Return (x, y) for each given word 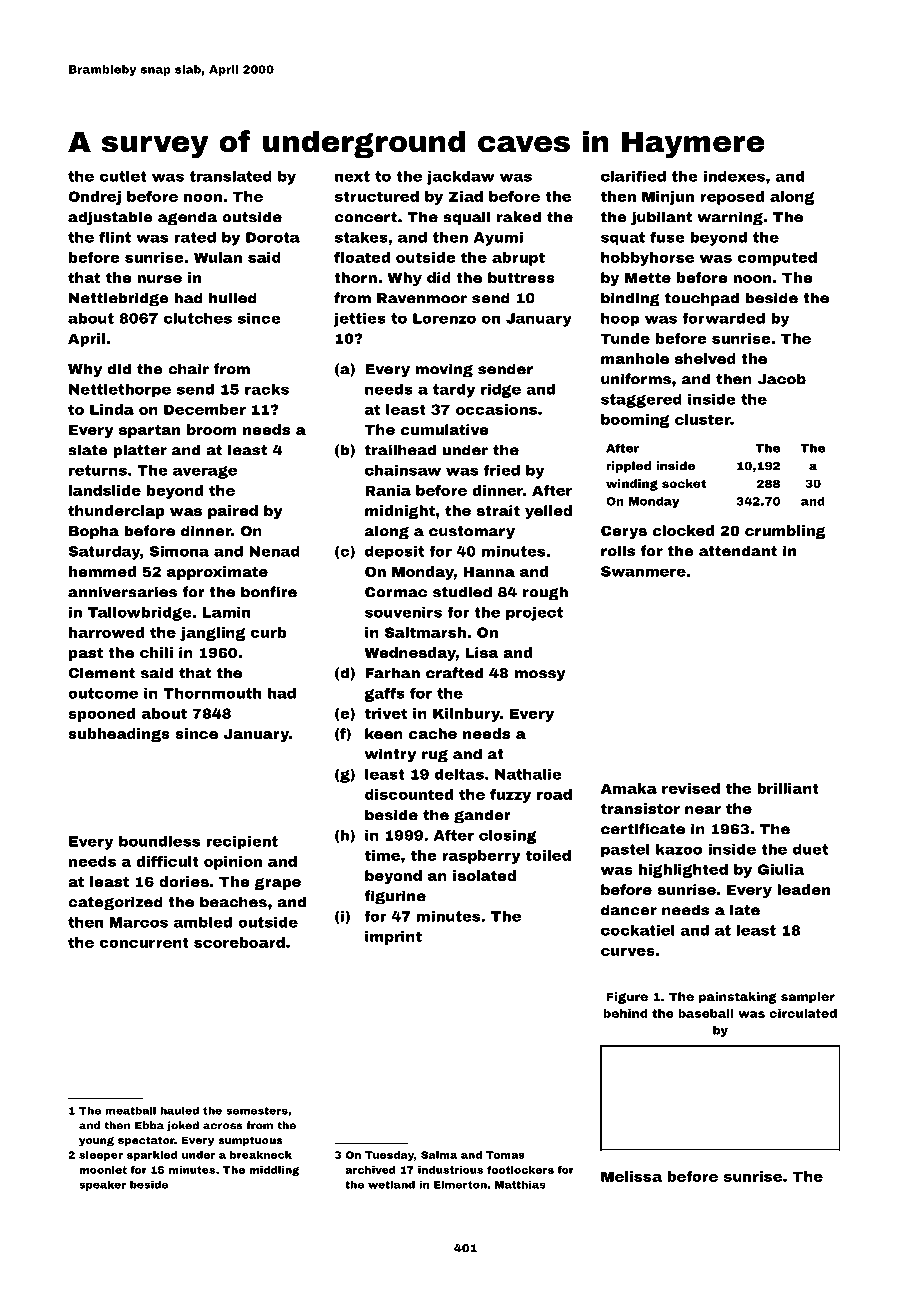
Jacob (781, 379)
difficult (168, 861)
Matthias (520, 1184)
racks (267, 389)
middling (274, 1171)
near (703, 810)
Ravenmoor (422, 298)
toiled (548, 855)
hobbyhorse (647, 259)
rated (195, 237)
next (352, 176)
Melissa (631, 1176)
